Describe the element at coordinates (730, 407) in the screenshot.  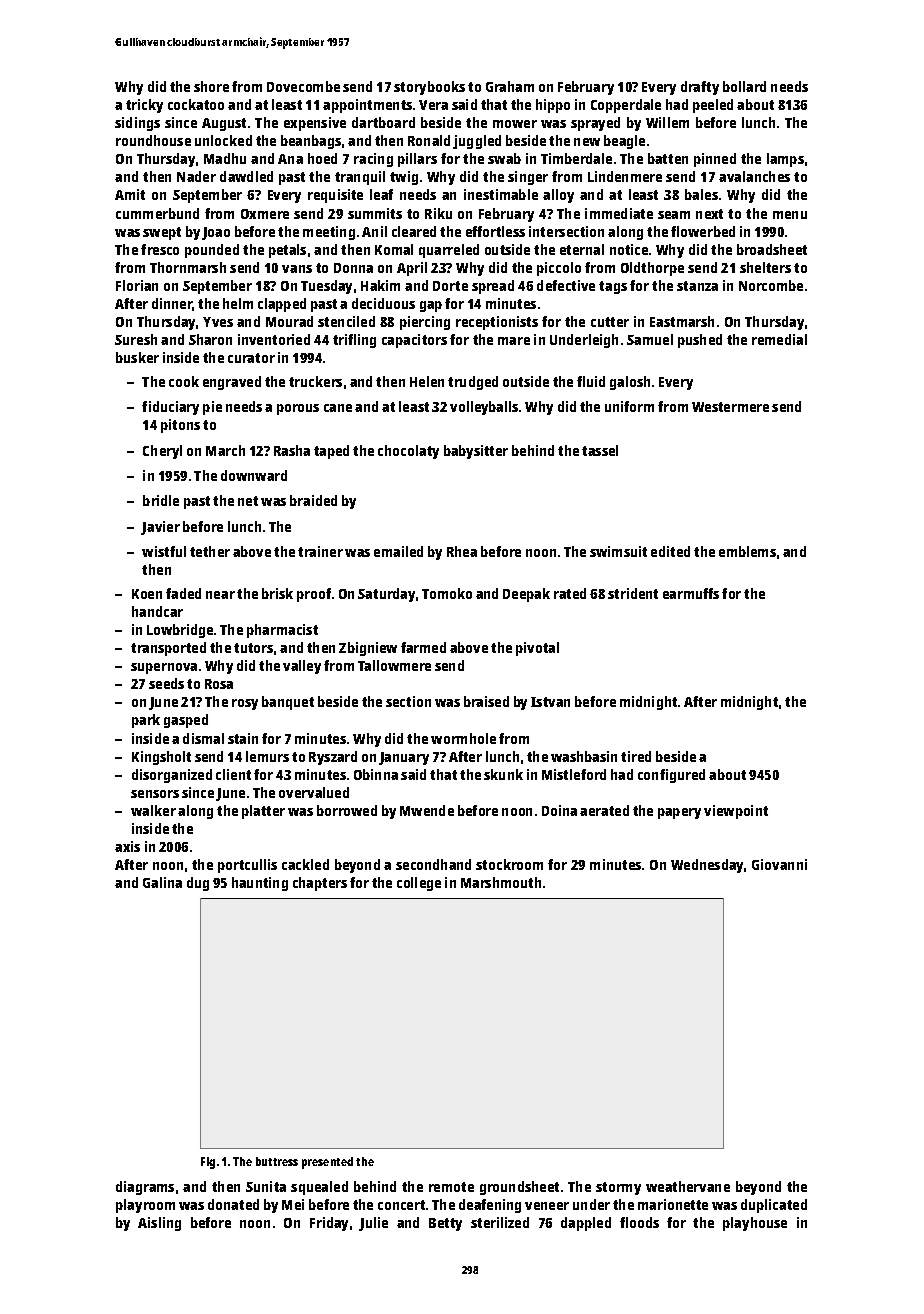
I see `Westermere` at that location.
